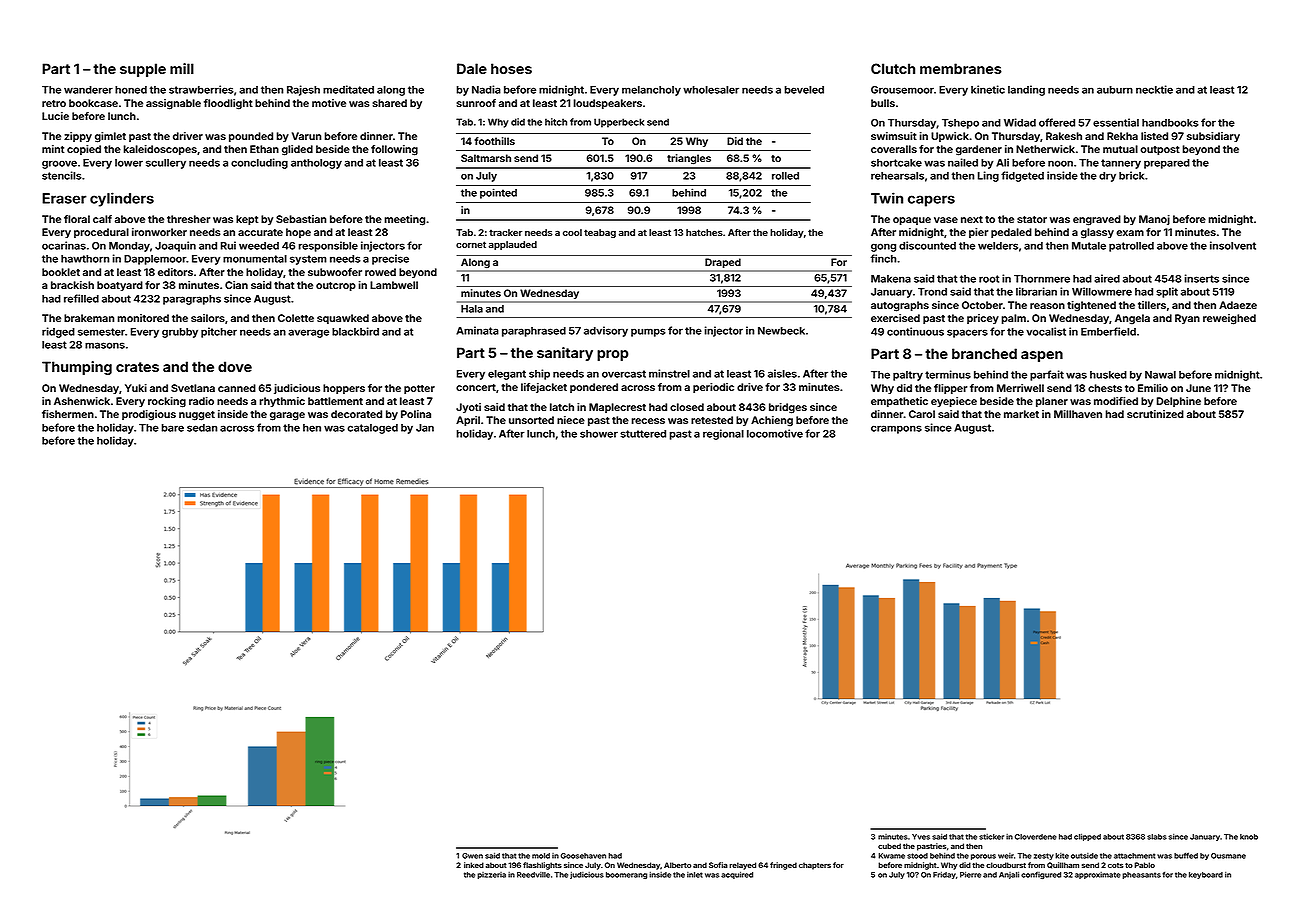  Describe the element at coordinates (491, 875) in the page. I see `pizzeria` at that location.
